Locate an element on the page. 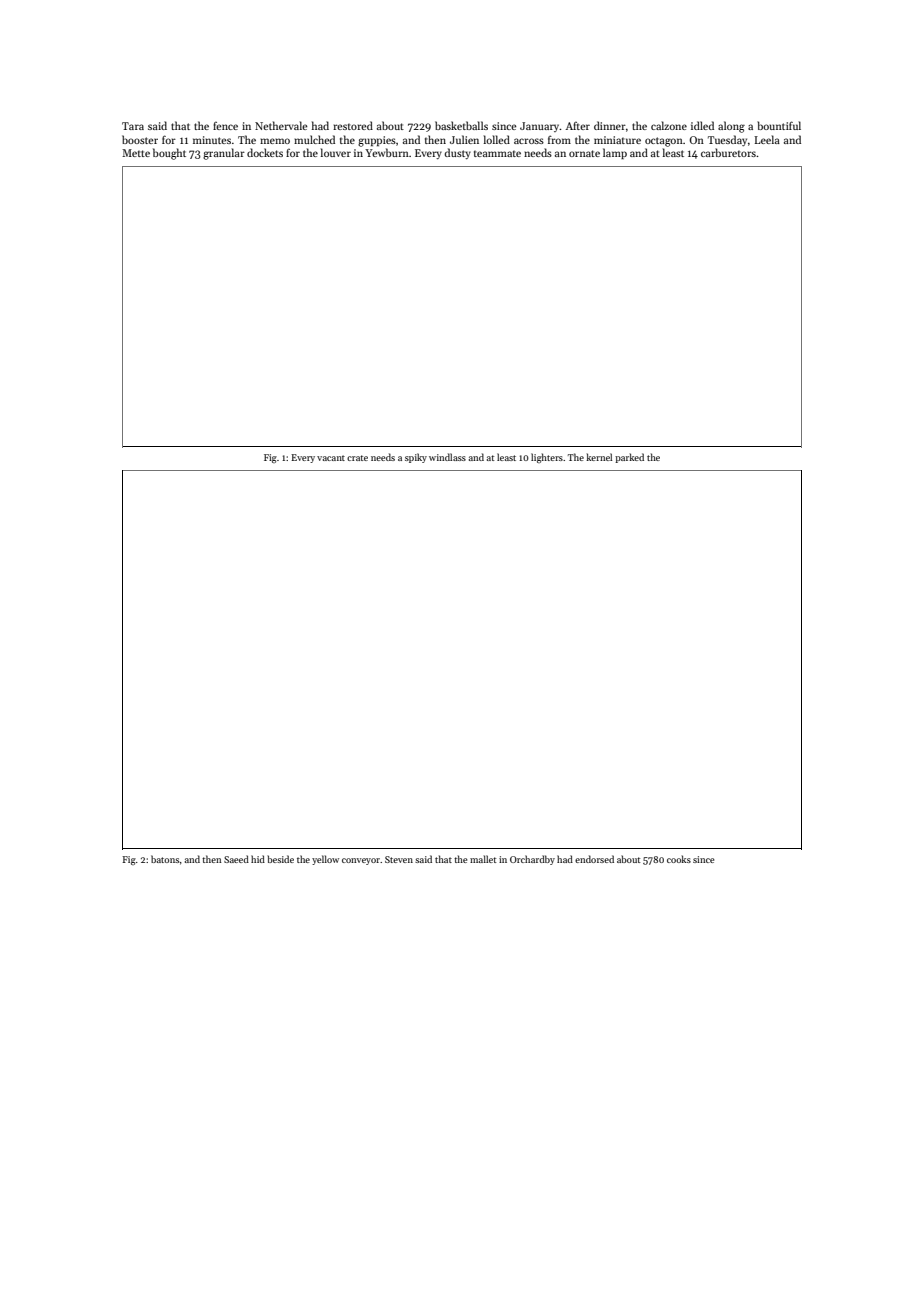 The image size is (924, 1308). lamp is located at coordinates (615, 153).
